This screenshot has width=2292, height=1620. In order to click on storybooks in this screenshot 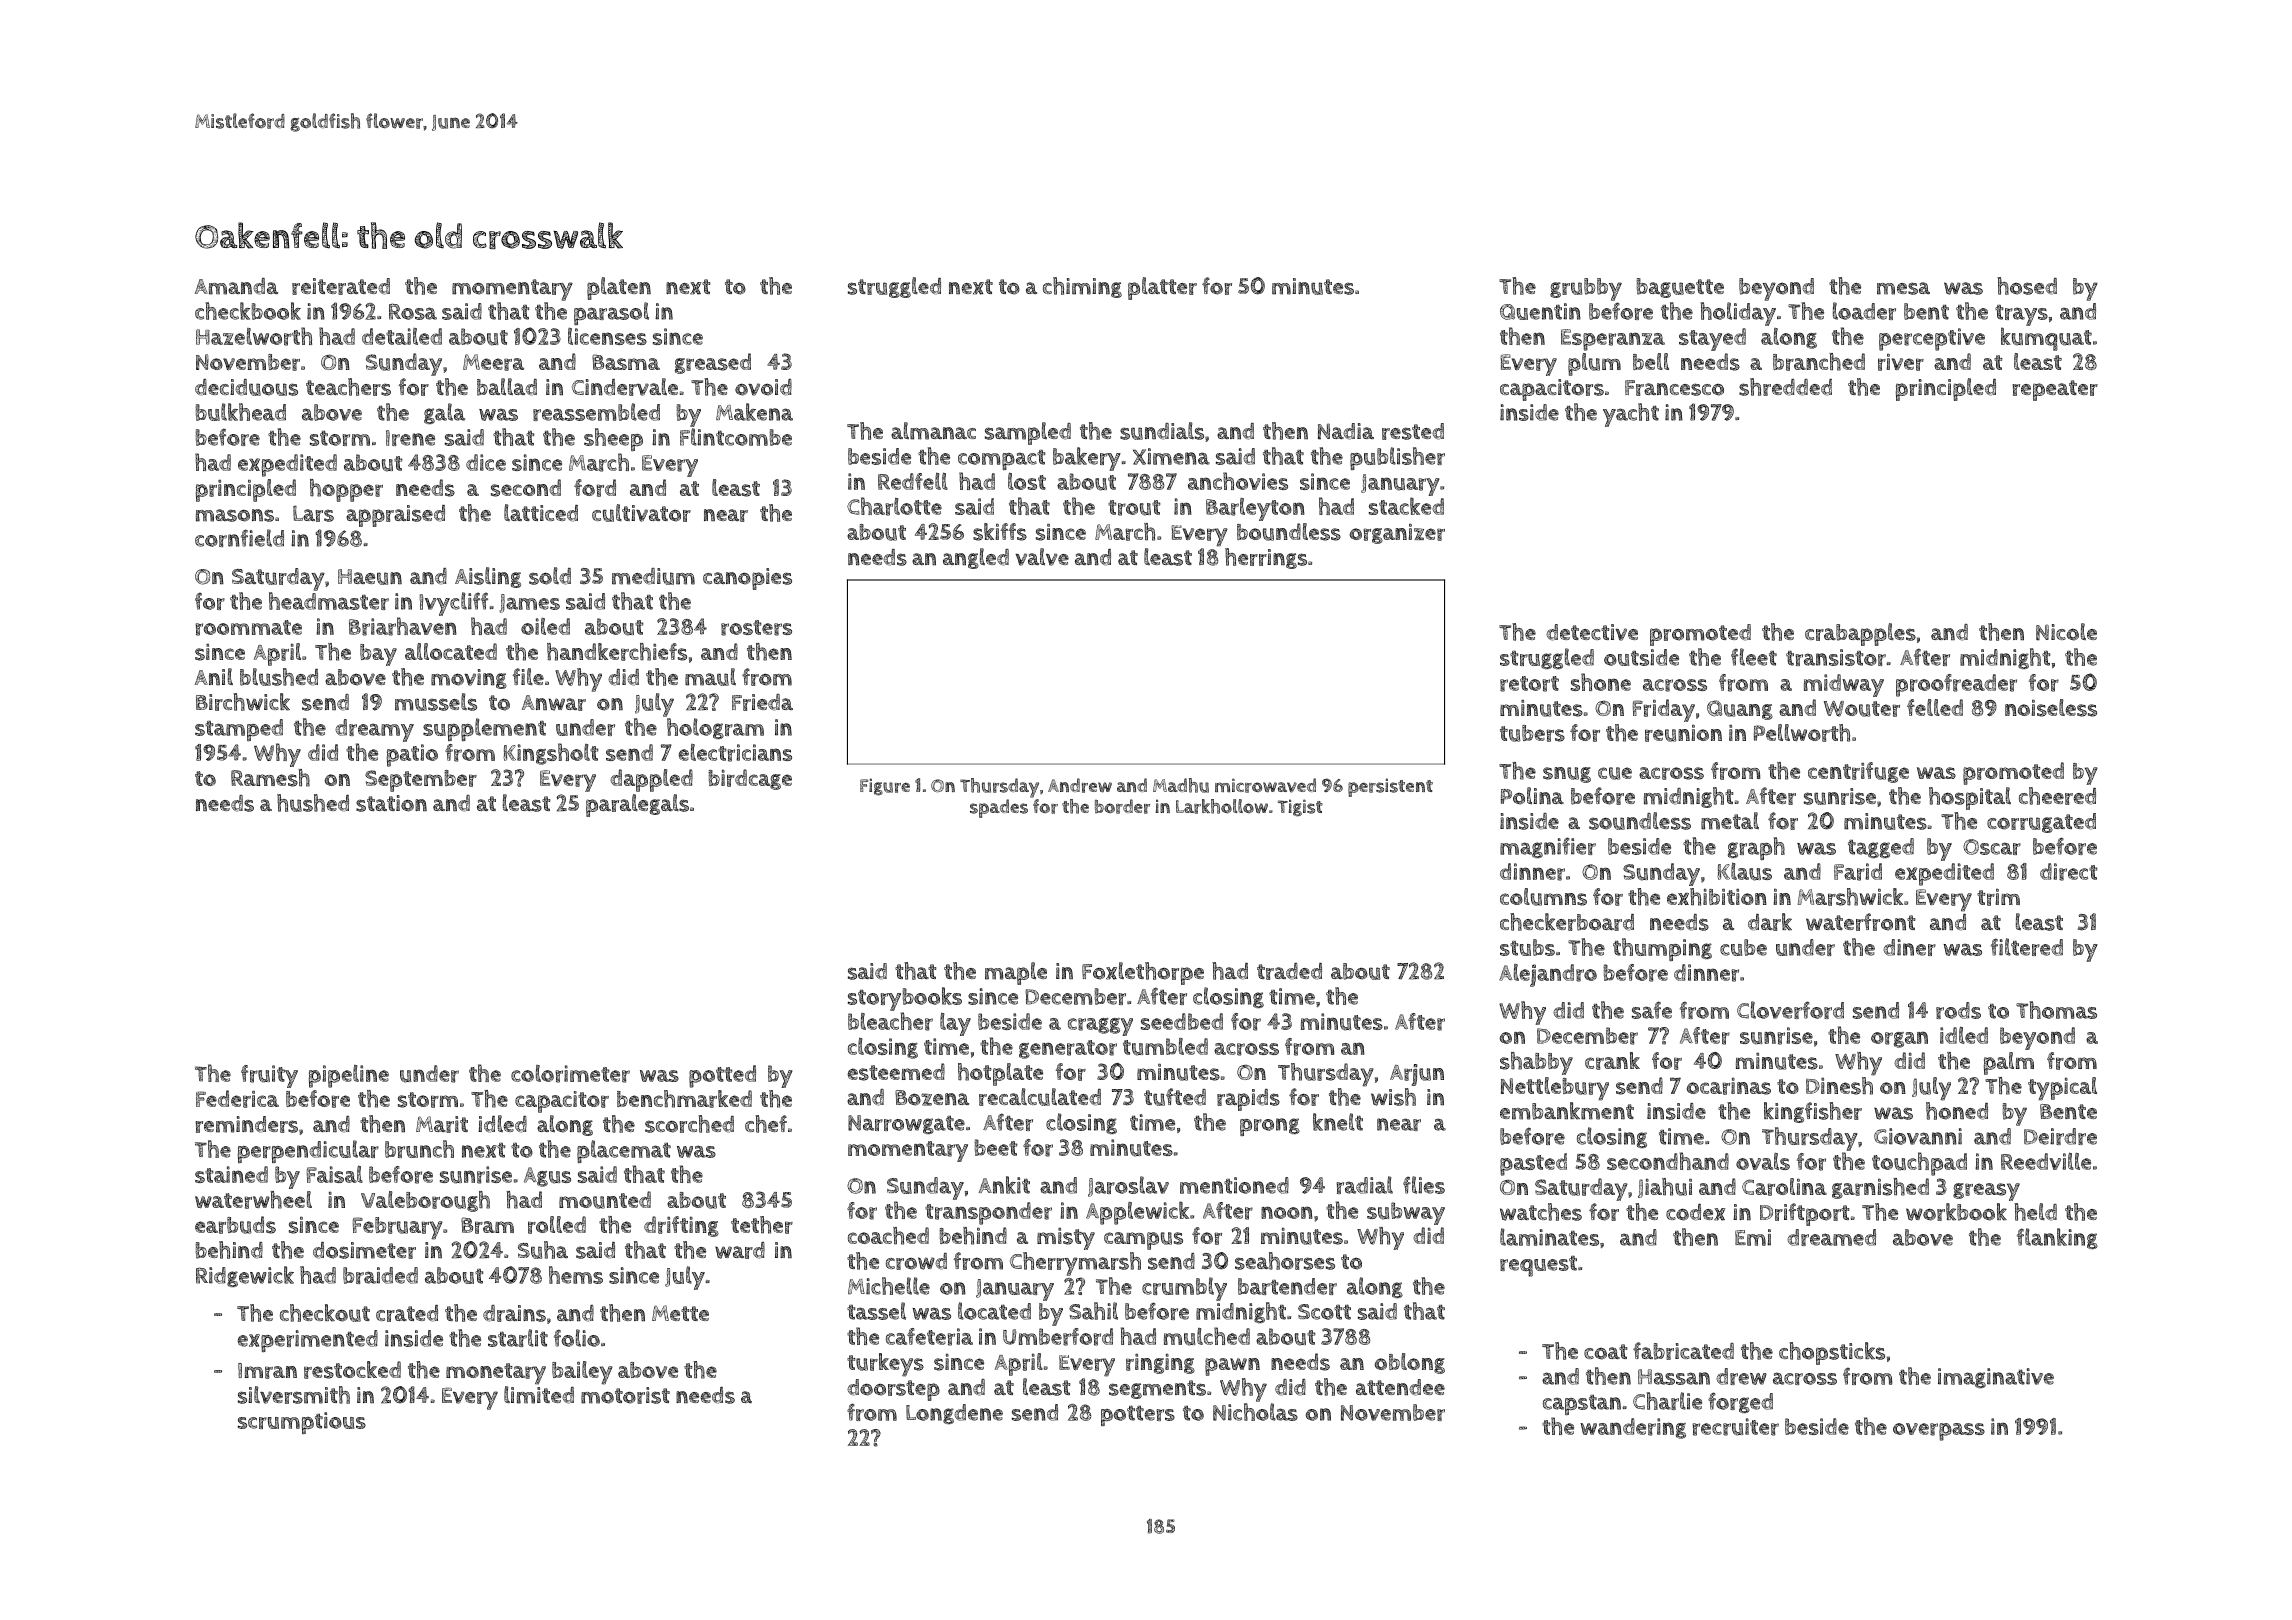, I will do `click(905, 999)`.
